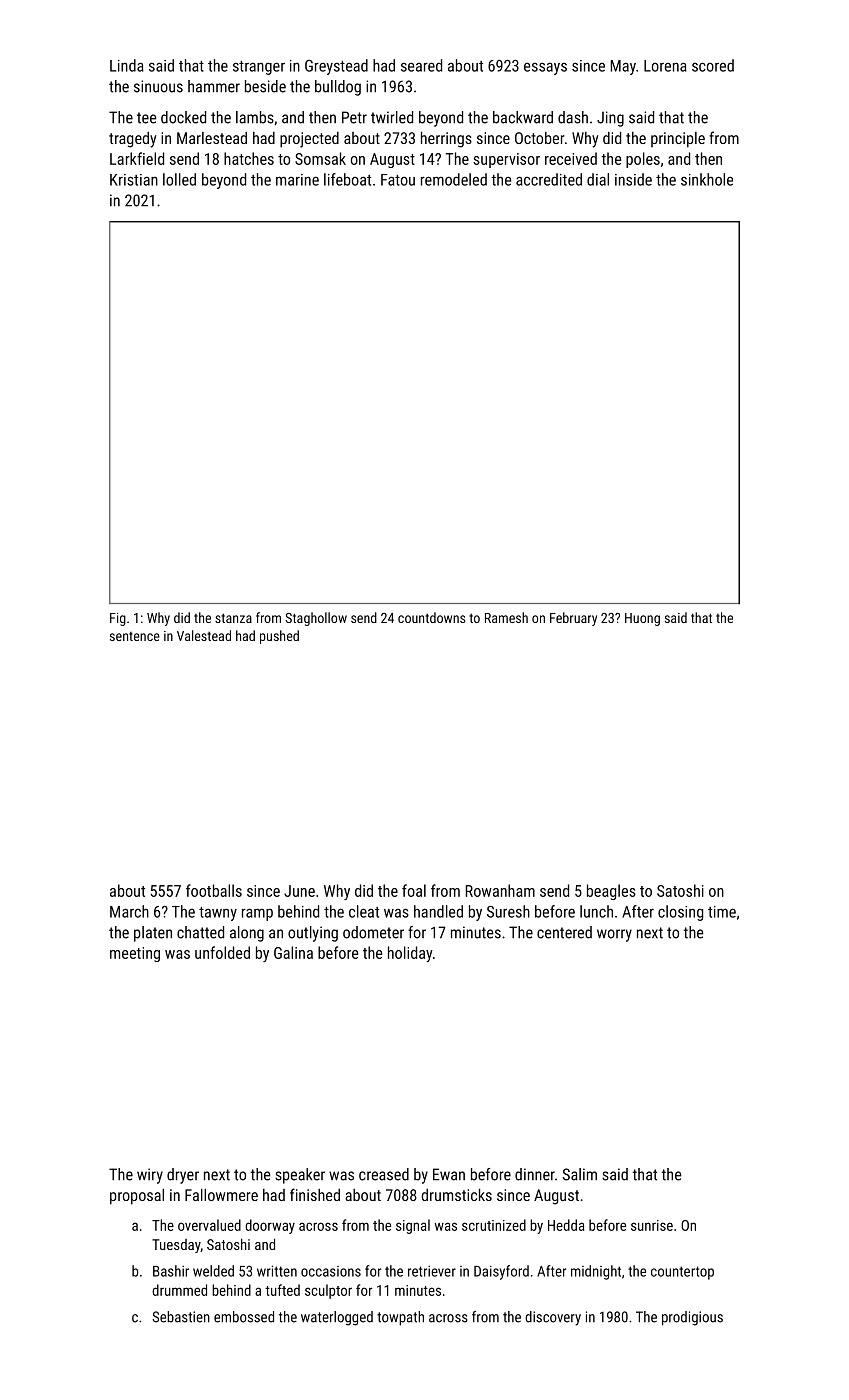 Image resolution: width=849 pixels, height=1400 pixels. Describe the element at coordinates (316, 619) in the image. I see `Staghollow` at that location.
